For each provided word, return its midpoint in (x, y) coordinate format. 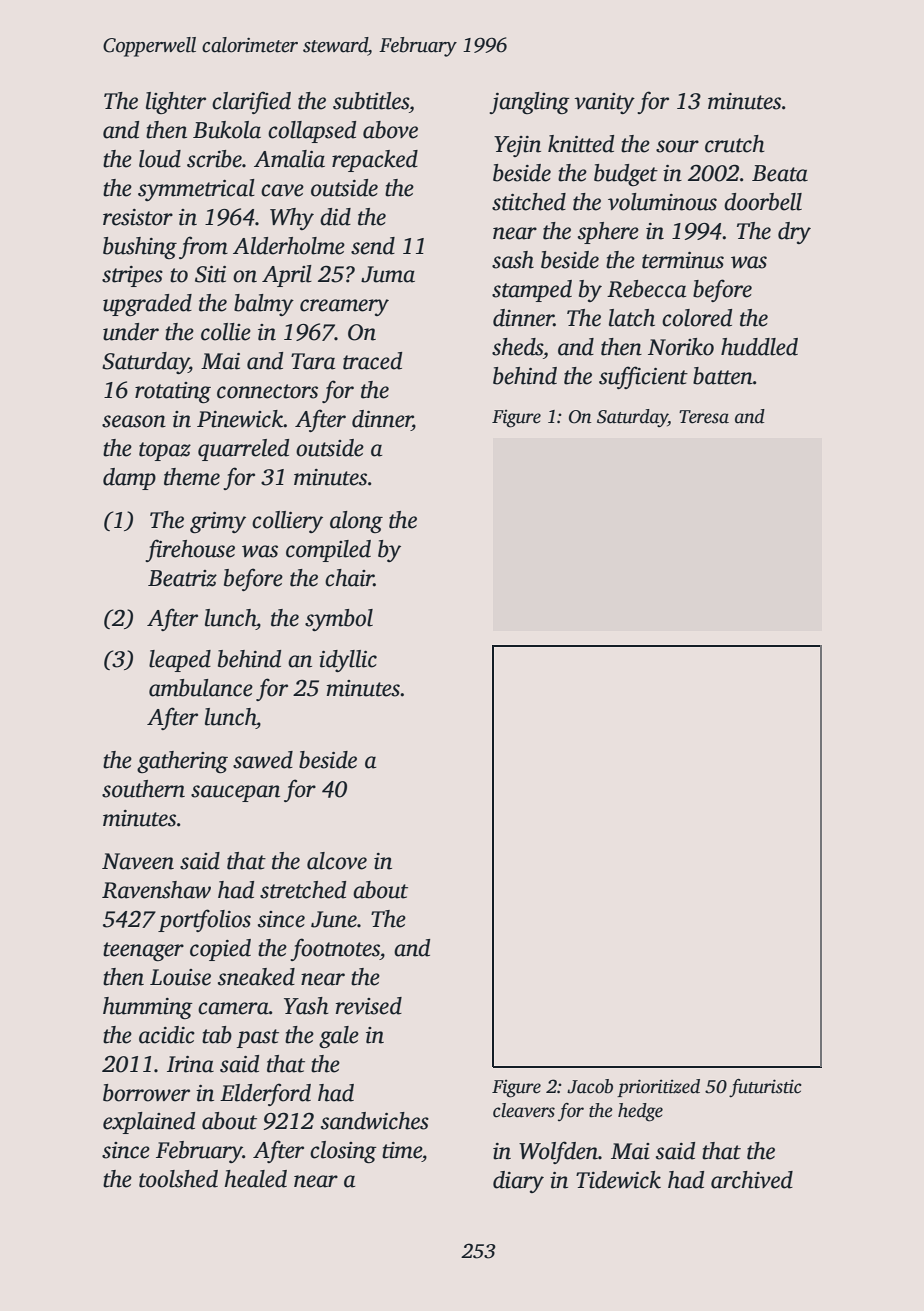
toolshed (178, 1179)
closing (343, 1152)
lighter (176, 103)
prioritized (658, 1088)
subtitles (371, 101)
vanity (604, 103)
